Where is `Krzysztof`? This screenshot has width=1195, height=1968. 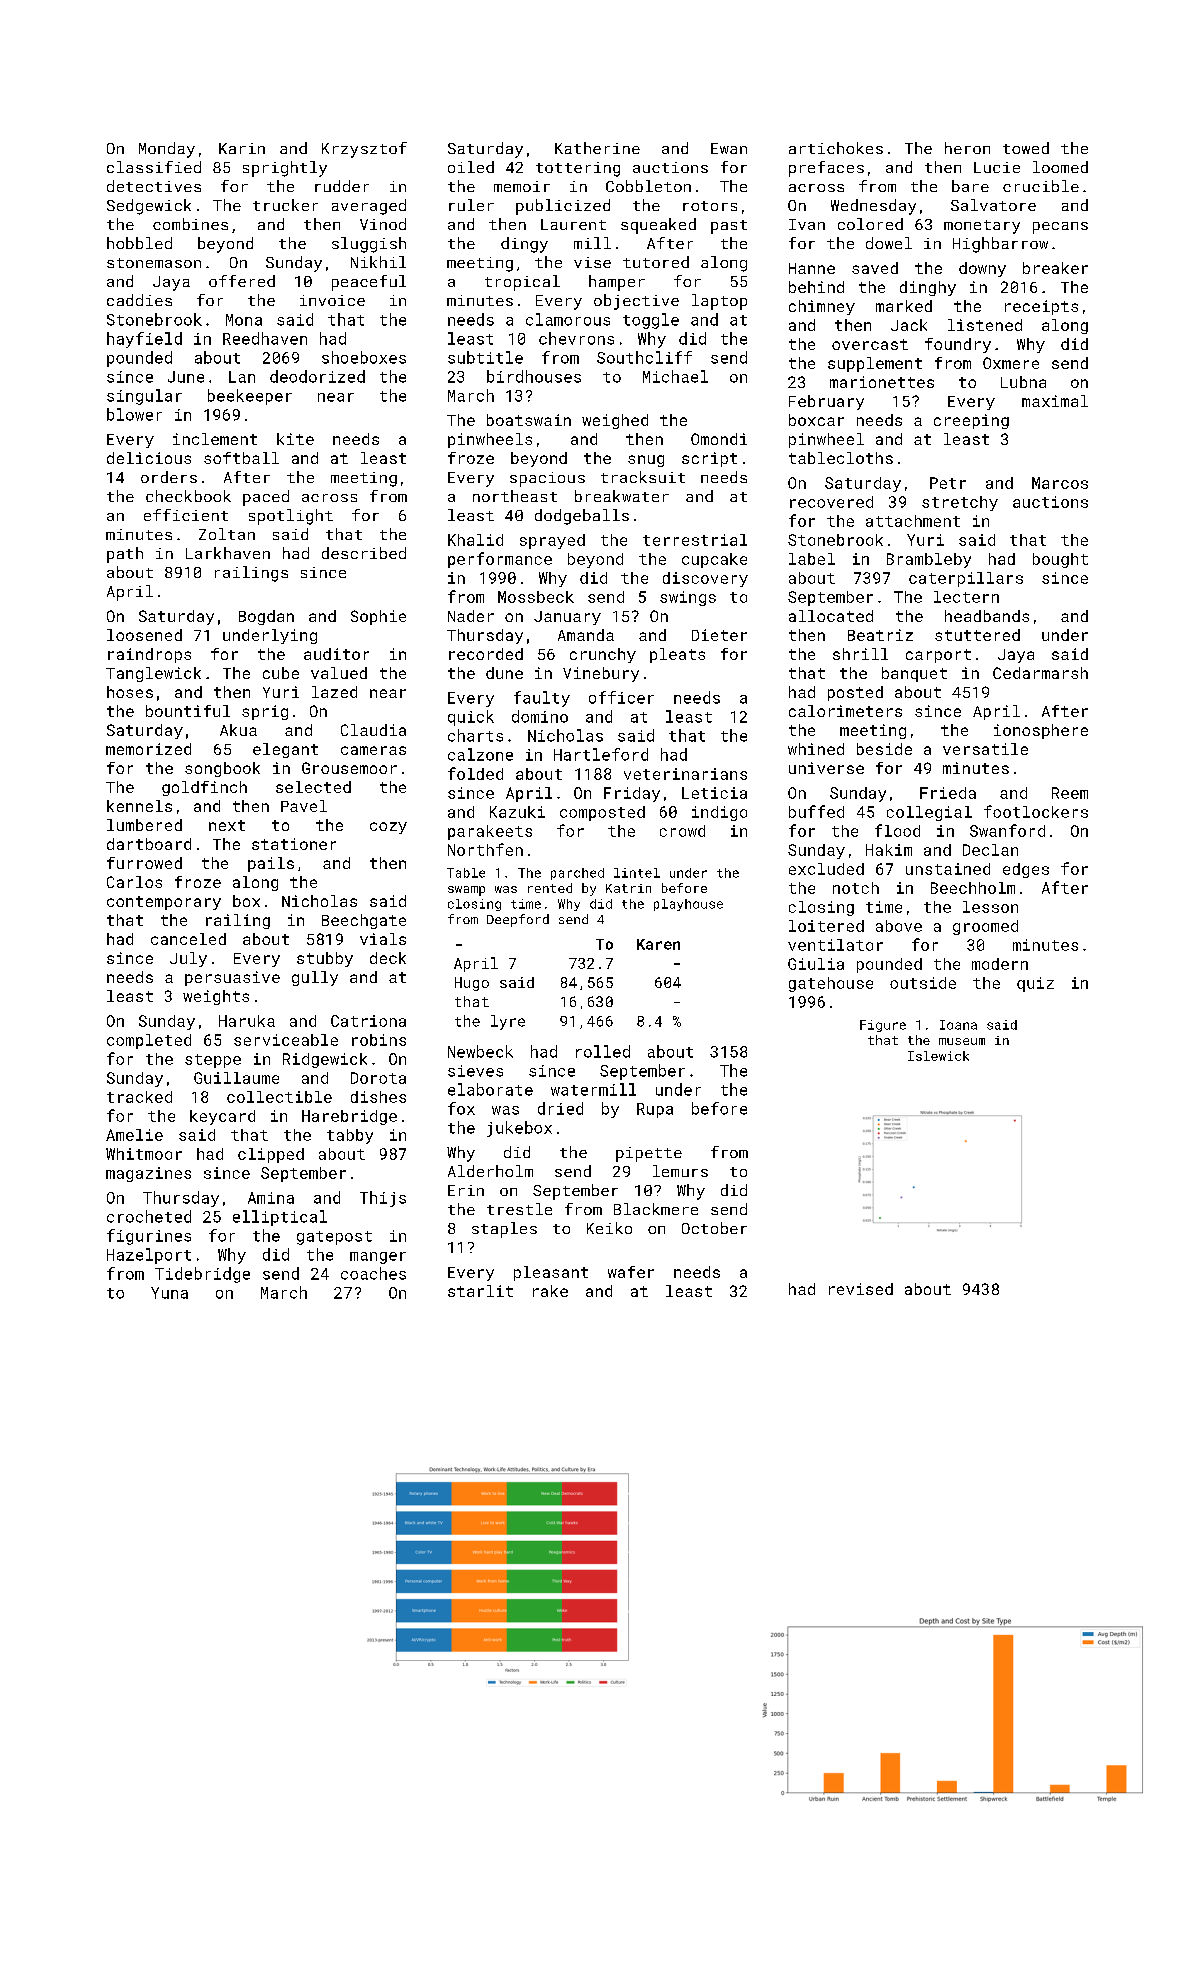
Krzysztof is located at coordinates (364, 150).
